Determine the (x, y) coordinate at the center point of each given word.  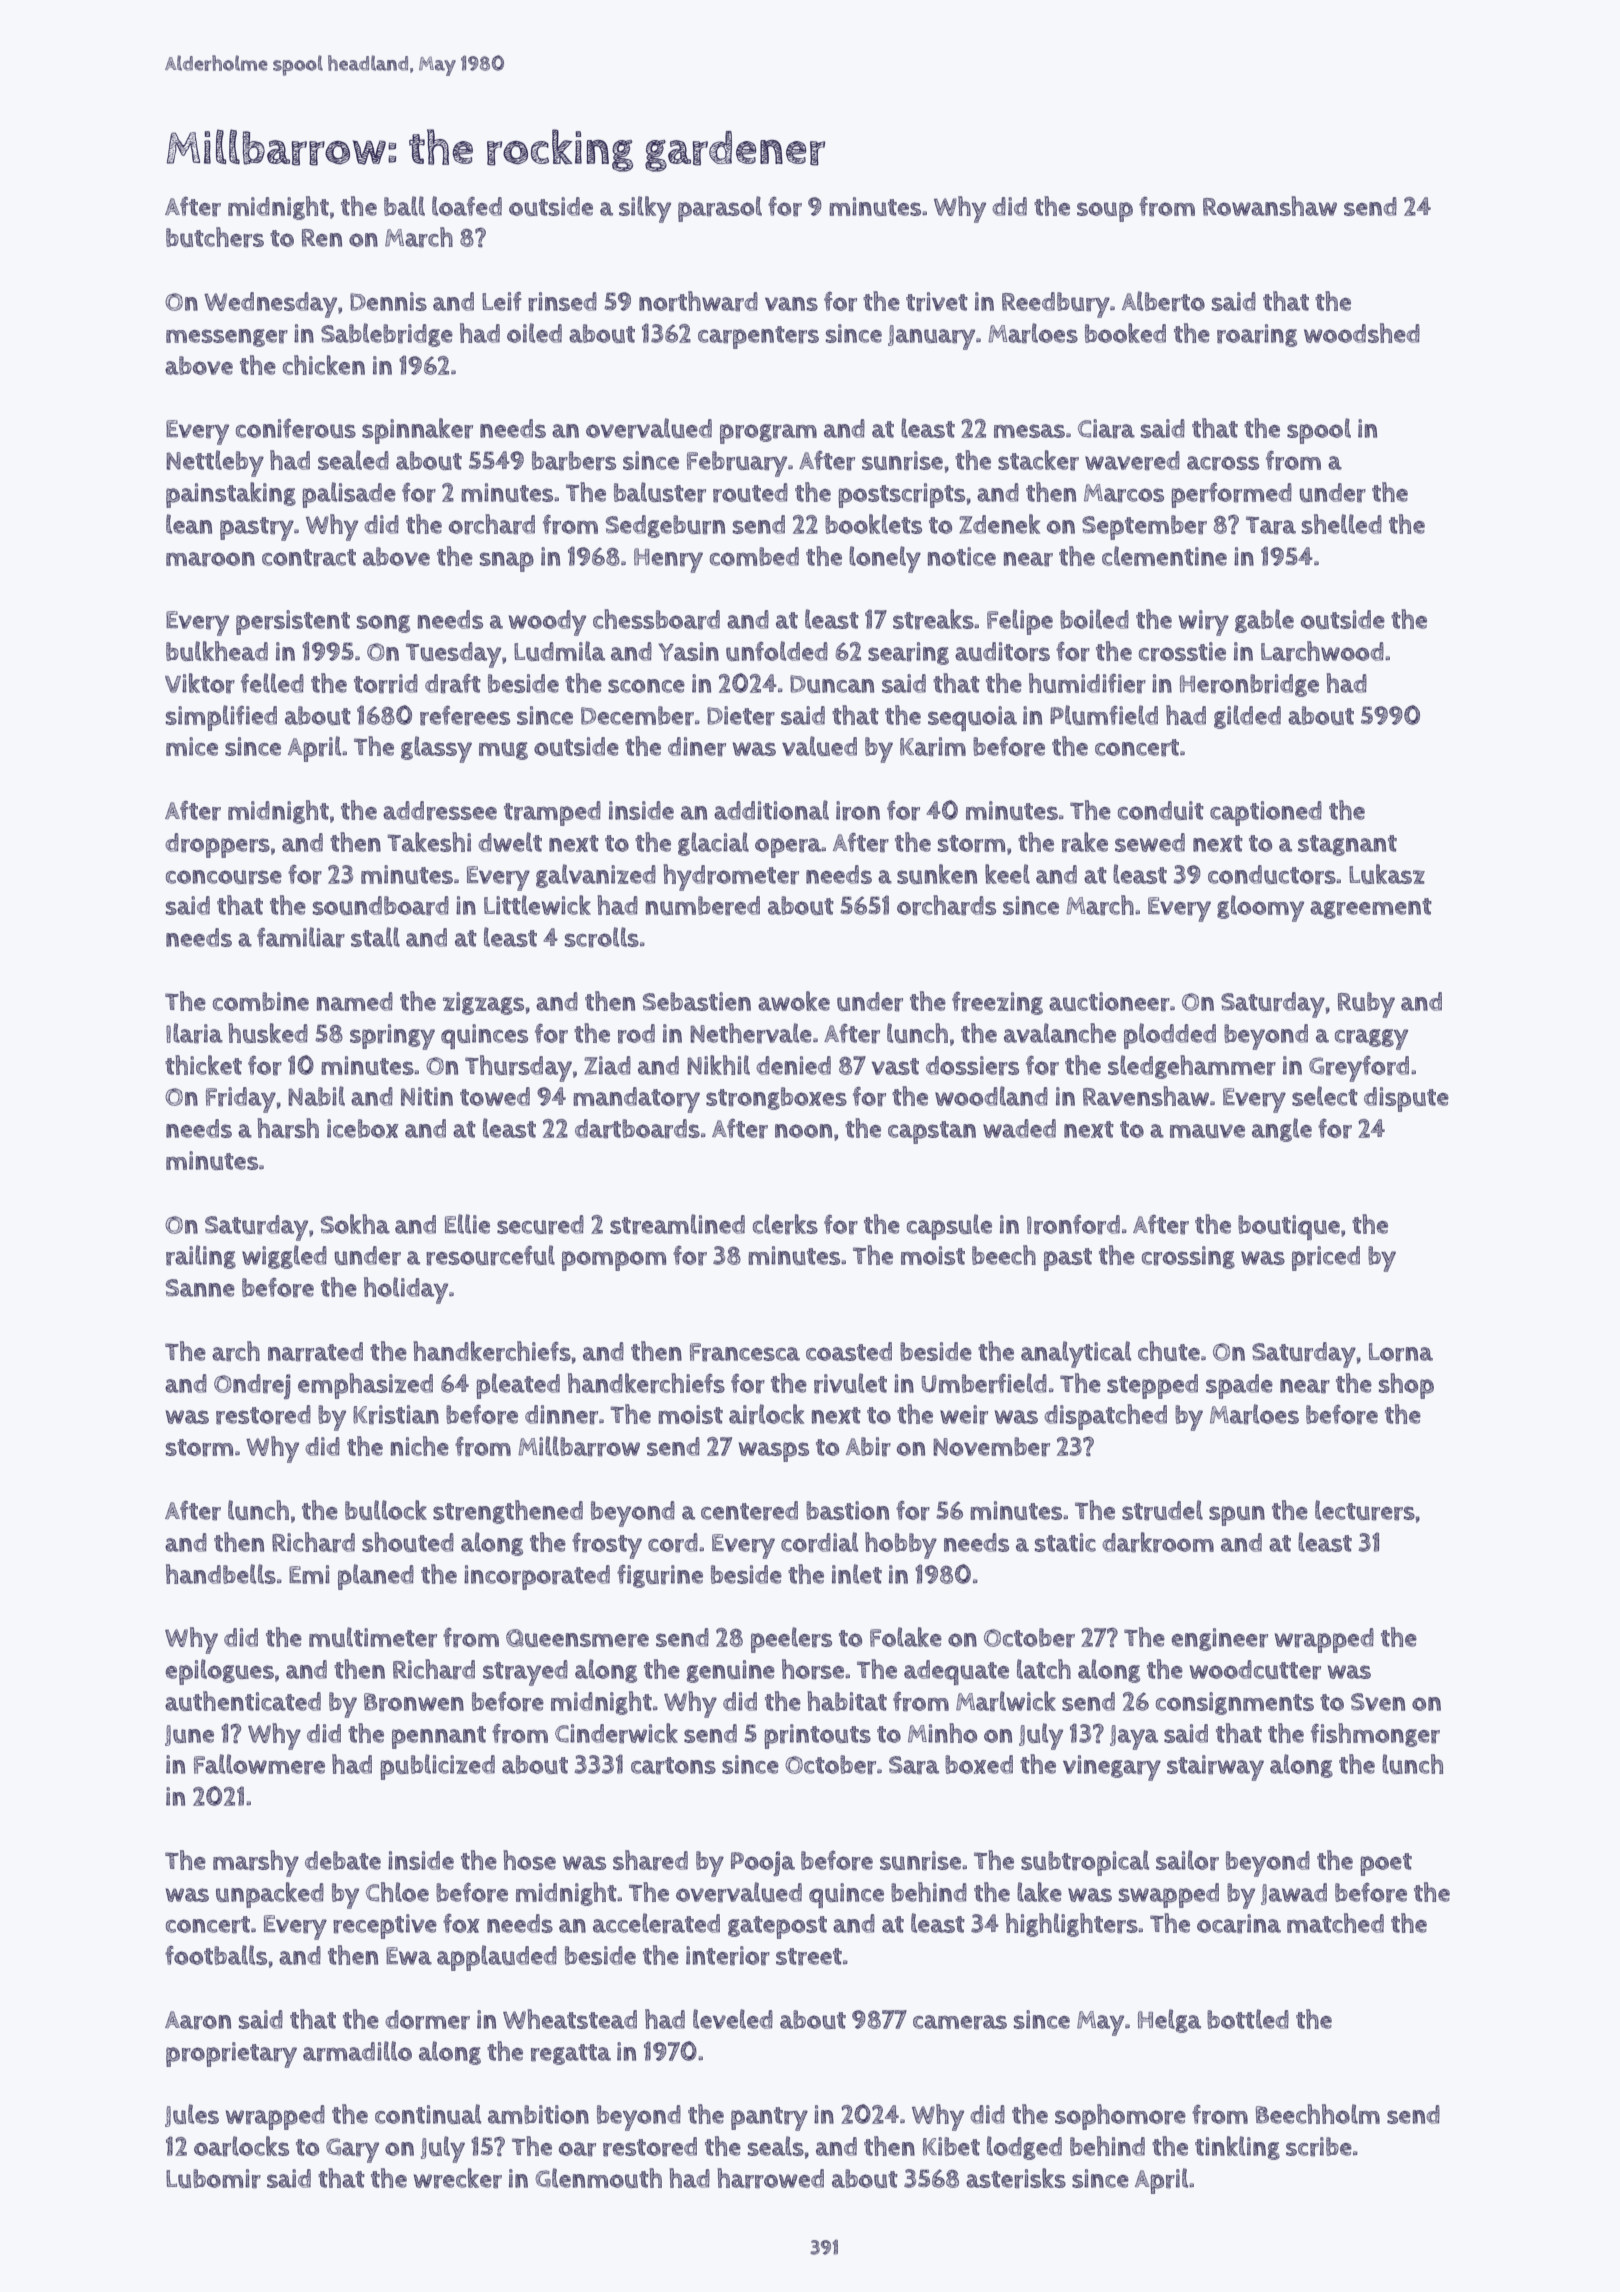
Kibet (951, 2146)
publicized (437, 1767)
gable (1264, 621)
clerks (785, 1224)
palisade (349, 495)
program (768, 434)
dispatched (1105, 1417)
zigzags (483, 1003)
